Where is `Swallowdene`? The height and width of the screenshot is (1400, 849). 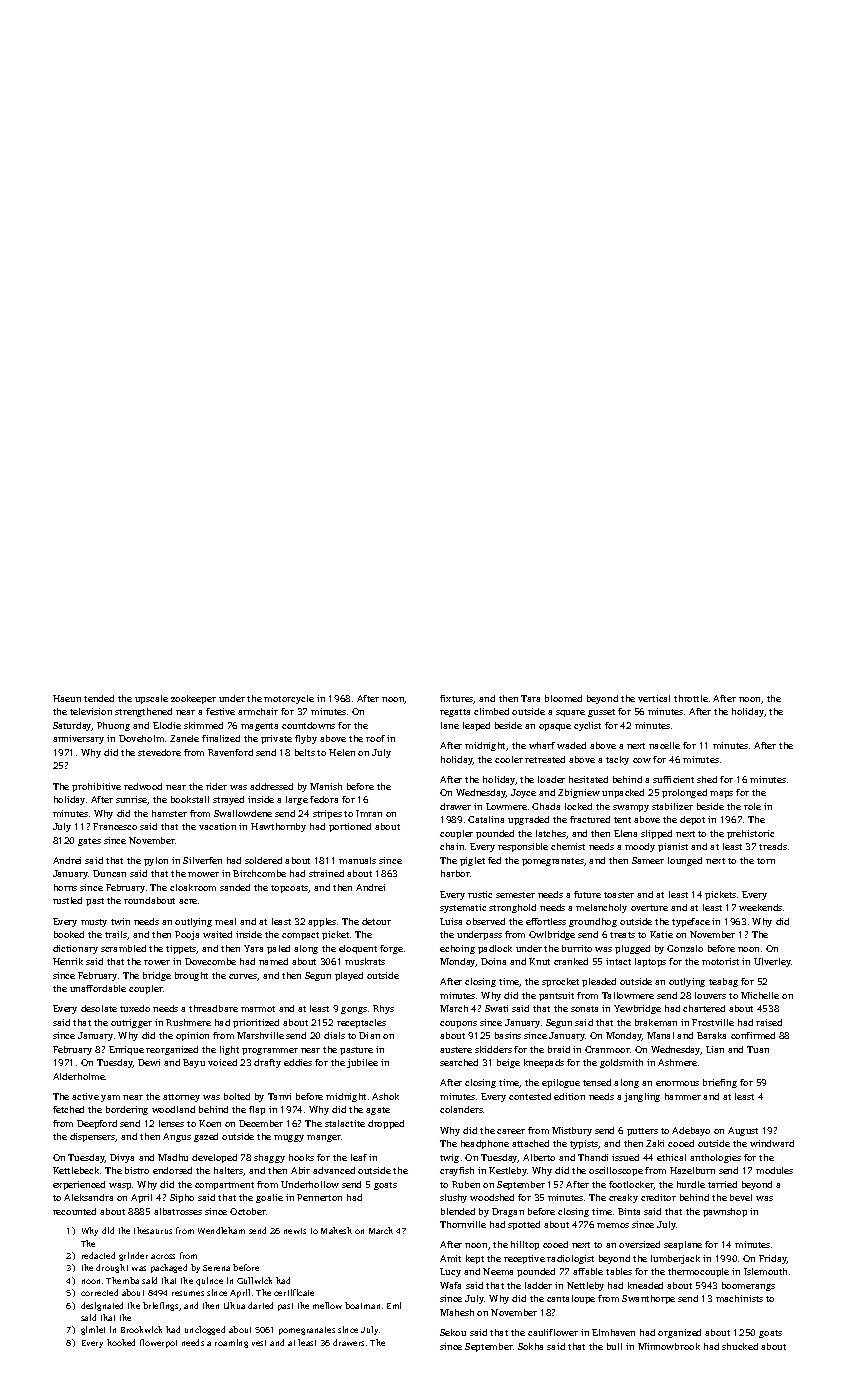 Swallowdene is located at coordinates (243, 813).
